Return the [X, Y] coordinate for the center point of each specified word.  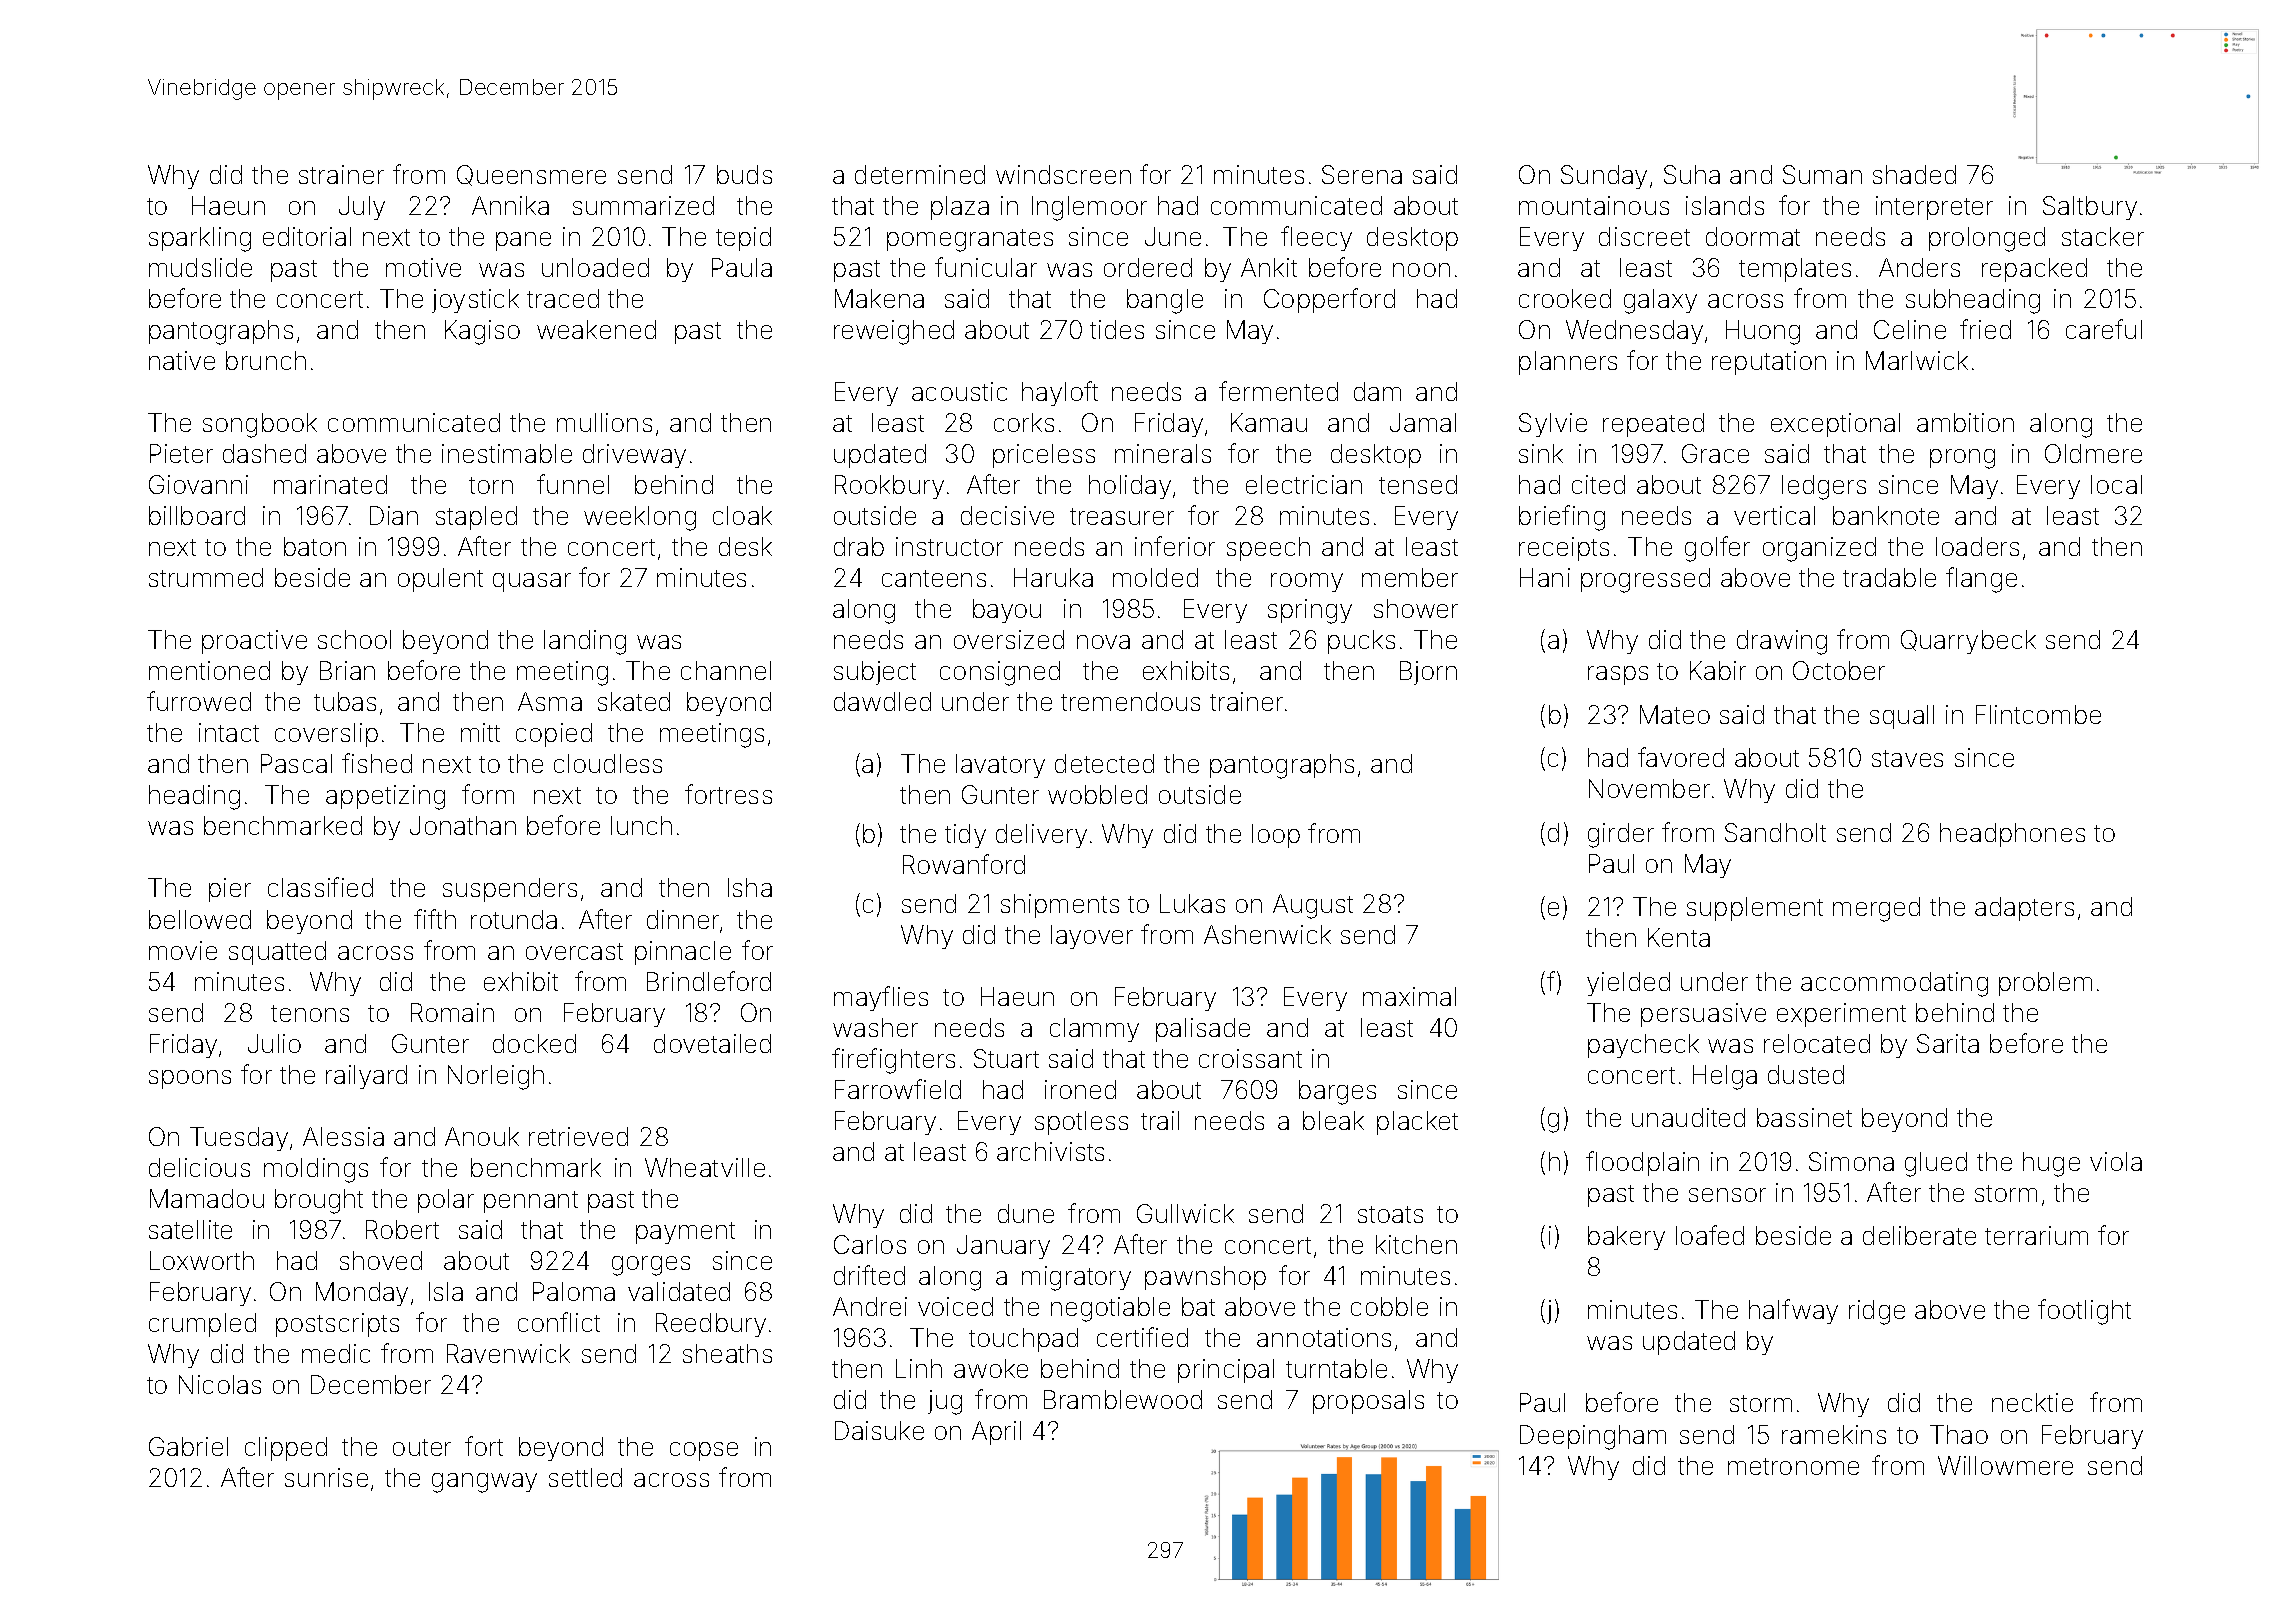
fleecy [1316, 238]
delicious [199, 1167]
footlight [2084, 1312]
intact [229, 732]
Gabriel [188, 1446]
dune [1026, 1213]
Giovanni [198, 484]
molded [1155, 577]
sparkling [200, 239]
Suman [1822, 174]
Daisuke [879, 1430]
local [2116, 484]
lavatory [1000, 766]
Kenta [1679, 937]
